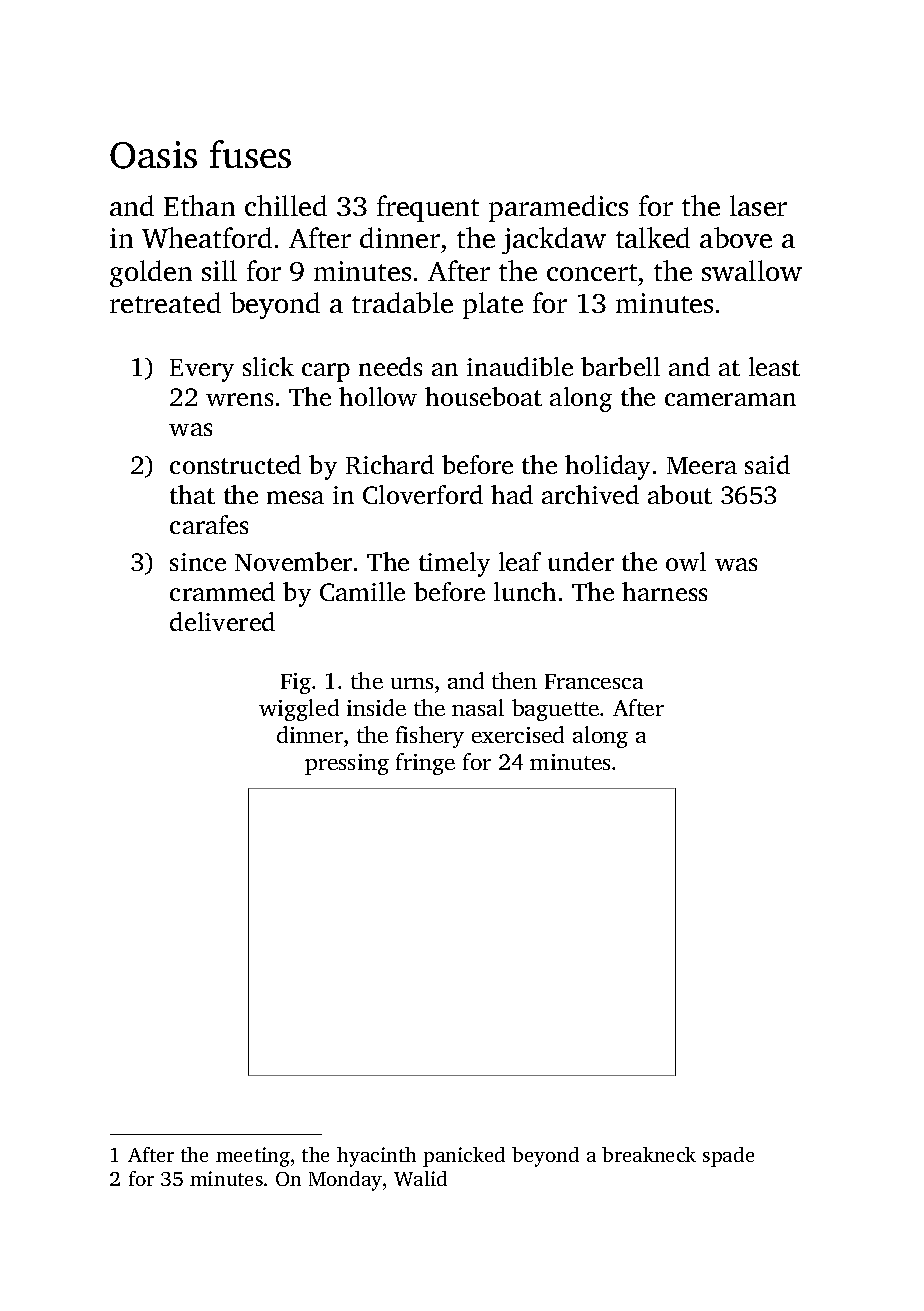 The width and height of the document is (924, 1311). Describe the element at coordinates (347, 764) in the document. I see `pressing` at that location.
